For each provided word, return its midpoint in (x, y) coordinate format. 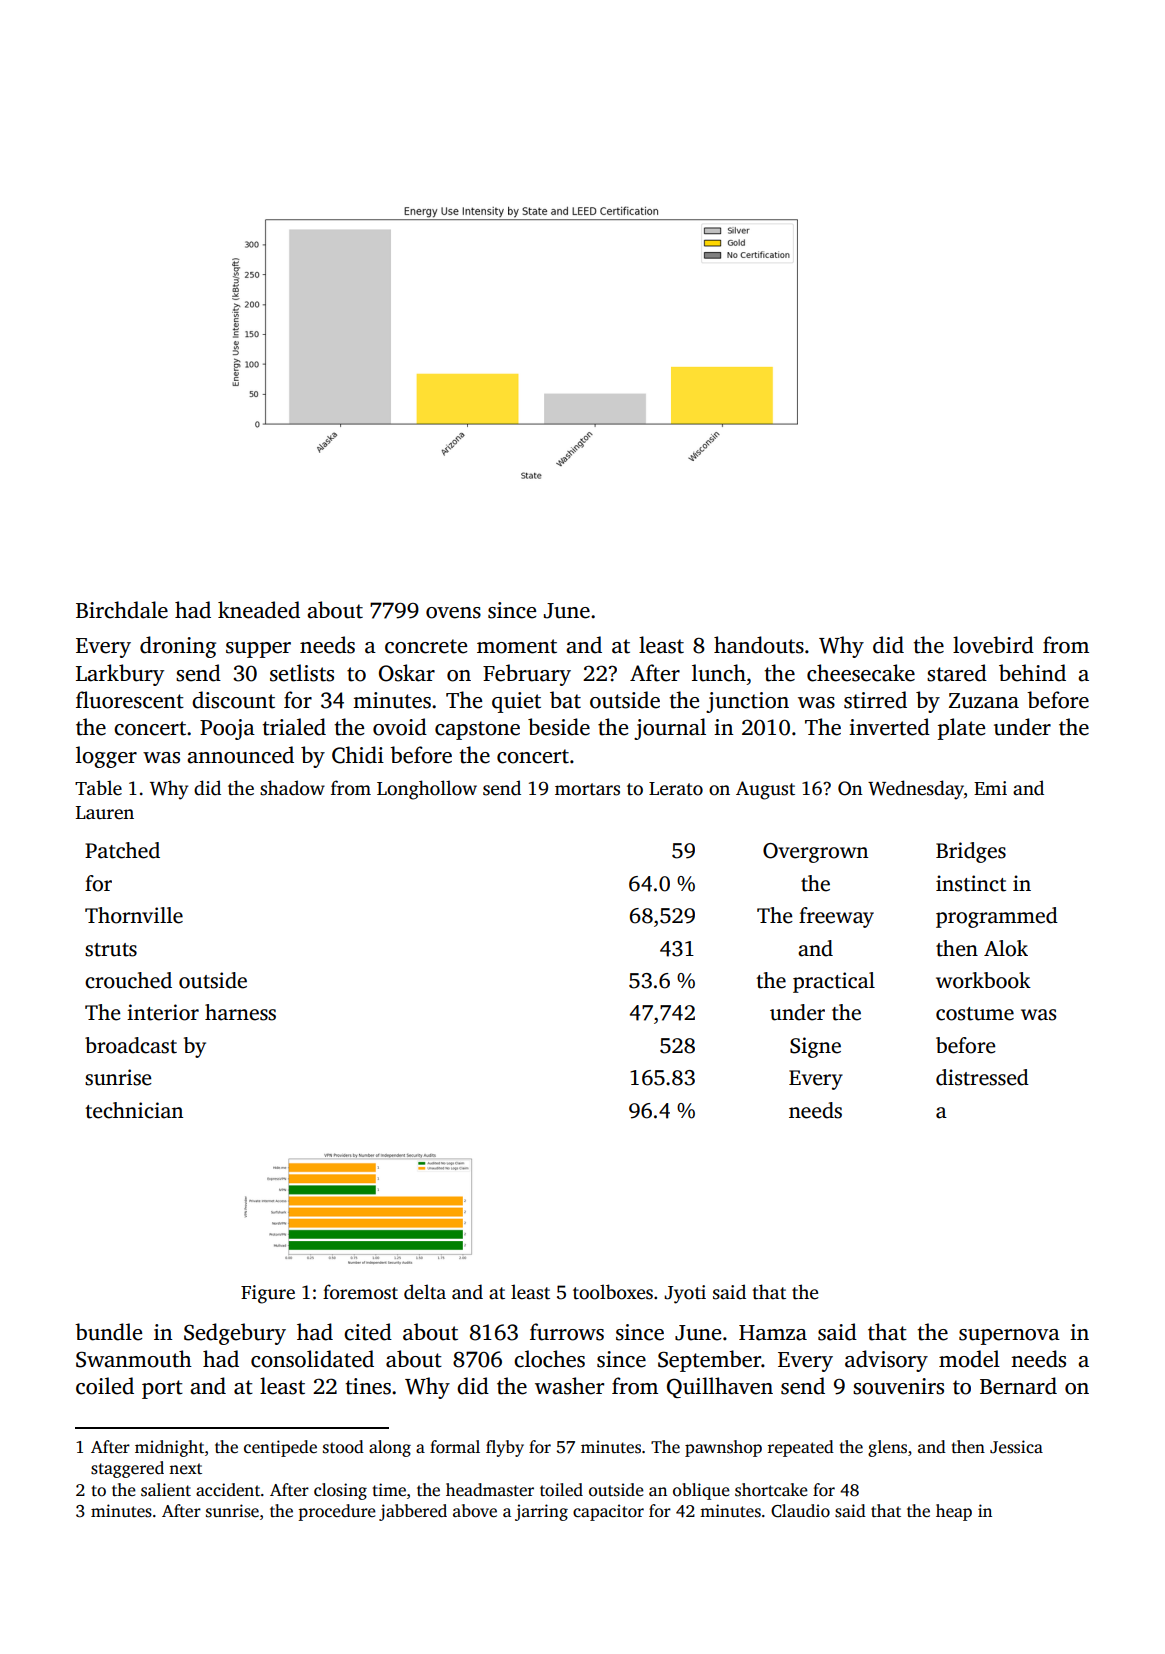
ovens (453, 613)
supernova (1009, 1337)
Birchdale (122, 610)
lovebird (993, 645)
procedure (337, 1512)
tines (368, 1386)
